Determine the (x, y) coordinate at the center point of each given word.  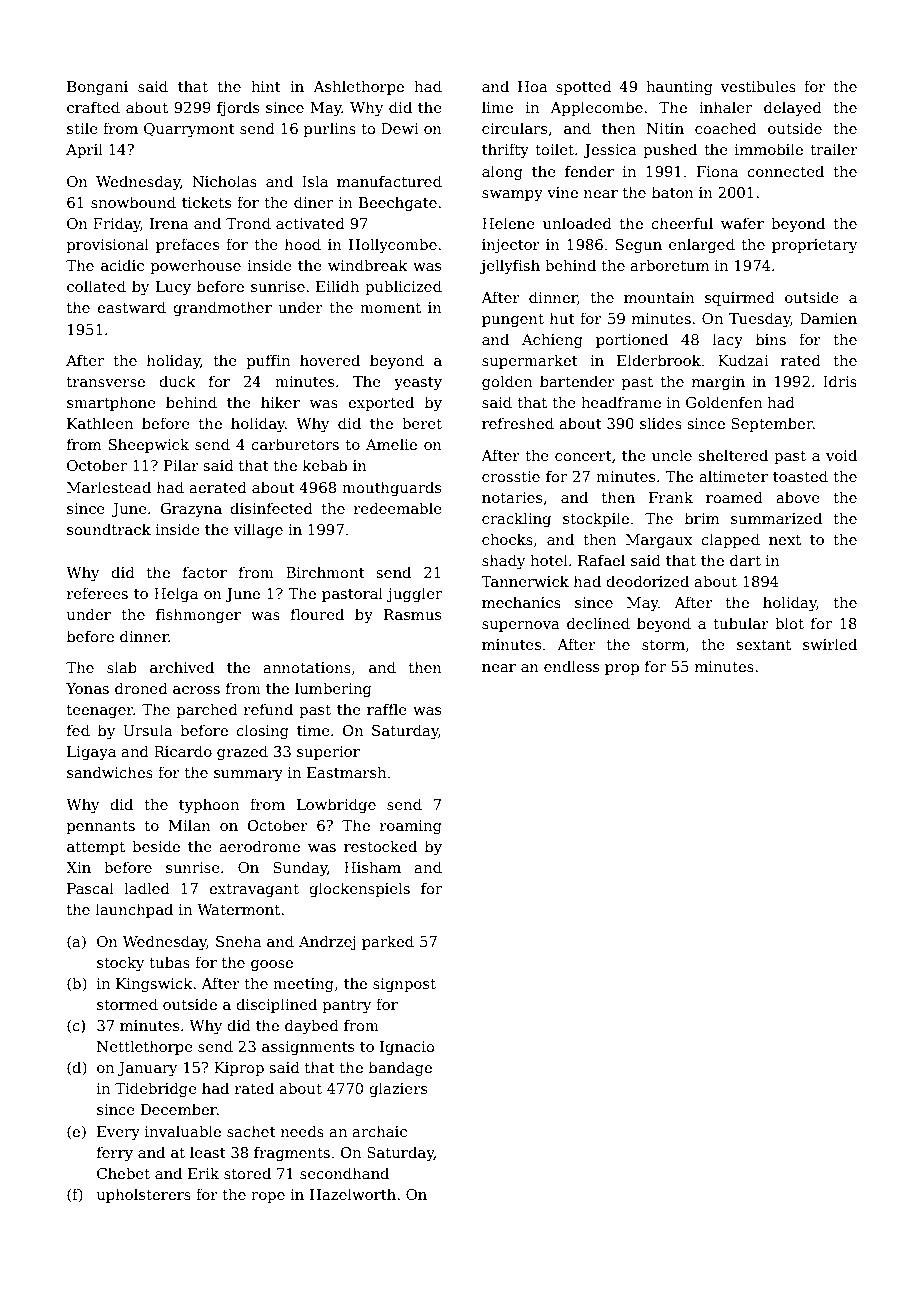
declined (598, 623)
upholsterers (144, 1195)
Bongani (97, 88)
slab (122, 667)
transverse (106, 382)
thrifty (505, 150)
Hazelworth (353, 1194)
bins (771, 339)
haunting (679, 87)
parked (388, 942)
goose (272, 966)
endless (571, 666)
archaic (379, 1131)
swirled (830, 644)
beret (422, 423)
